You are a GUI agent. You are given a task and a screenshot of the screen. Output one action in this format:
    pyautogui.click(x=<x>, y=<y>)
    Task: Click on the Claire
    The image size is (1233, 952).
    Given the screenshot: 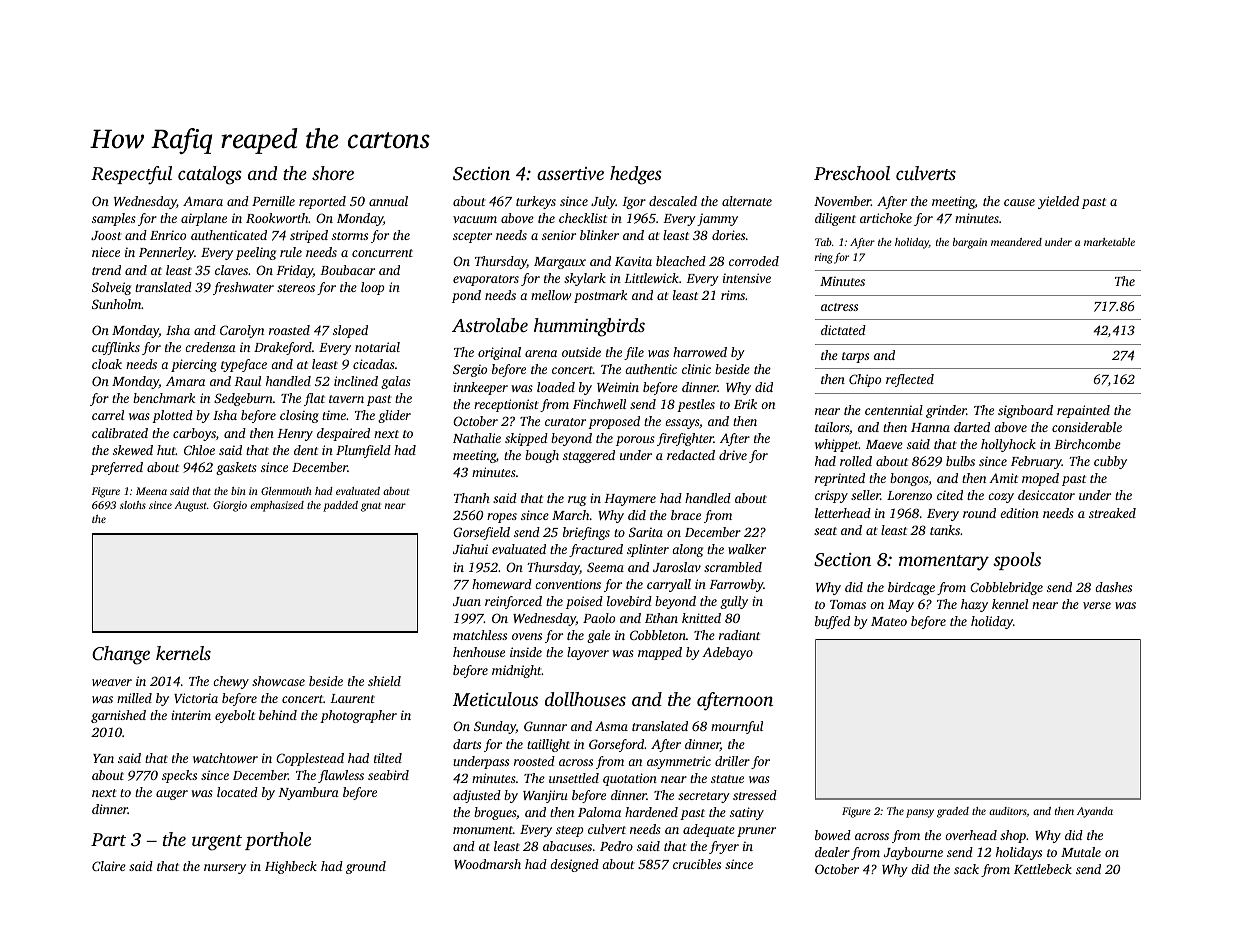 What is the action you would take?
    pyautogui.click(x=109, y=866)
